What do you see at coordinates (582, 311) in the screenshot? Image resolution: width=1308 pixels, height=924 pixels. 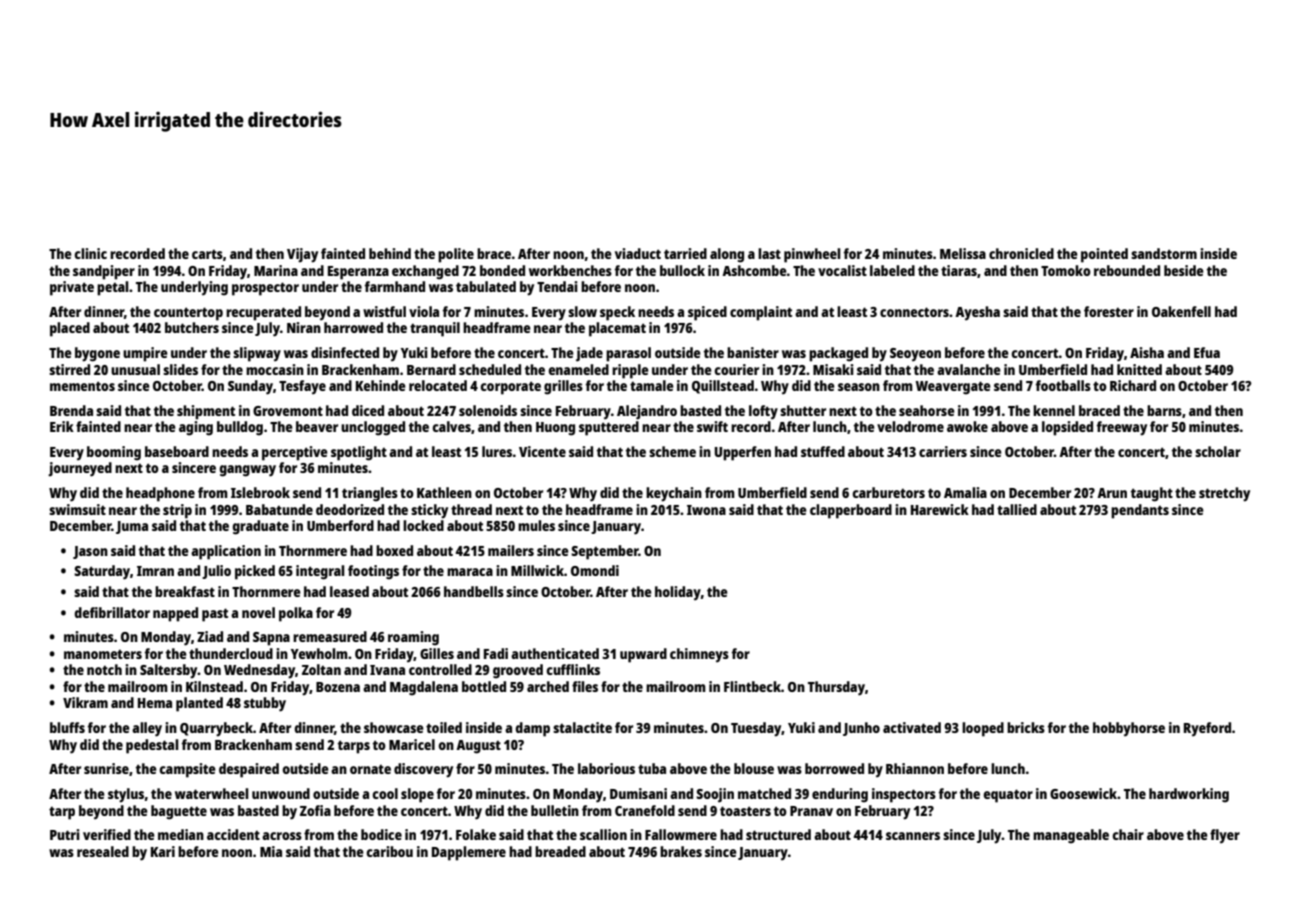 I see `slow` at bounding box center [582, 311].
